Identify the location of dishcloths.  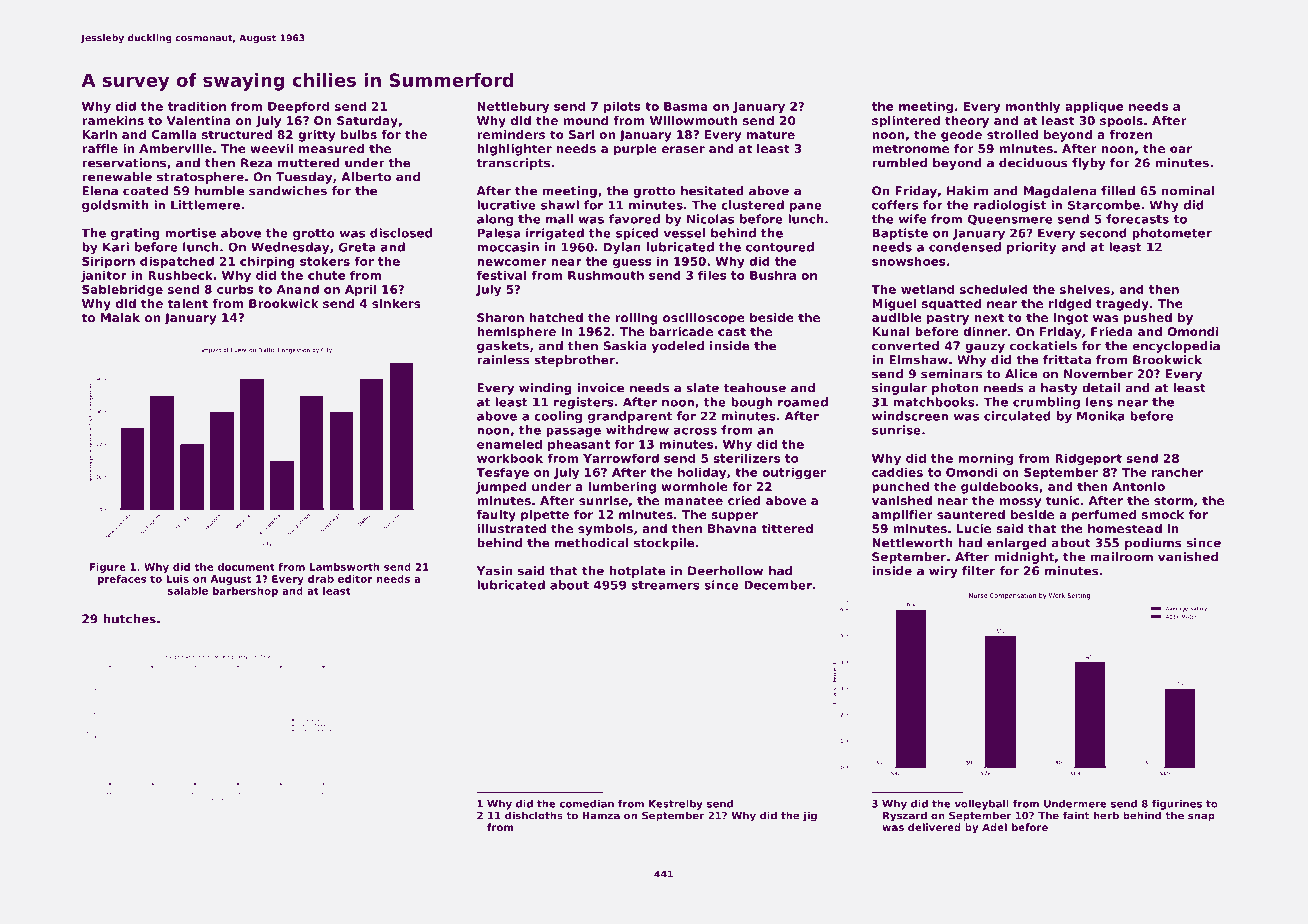
(534, 815).
